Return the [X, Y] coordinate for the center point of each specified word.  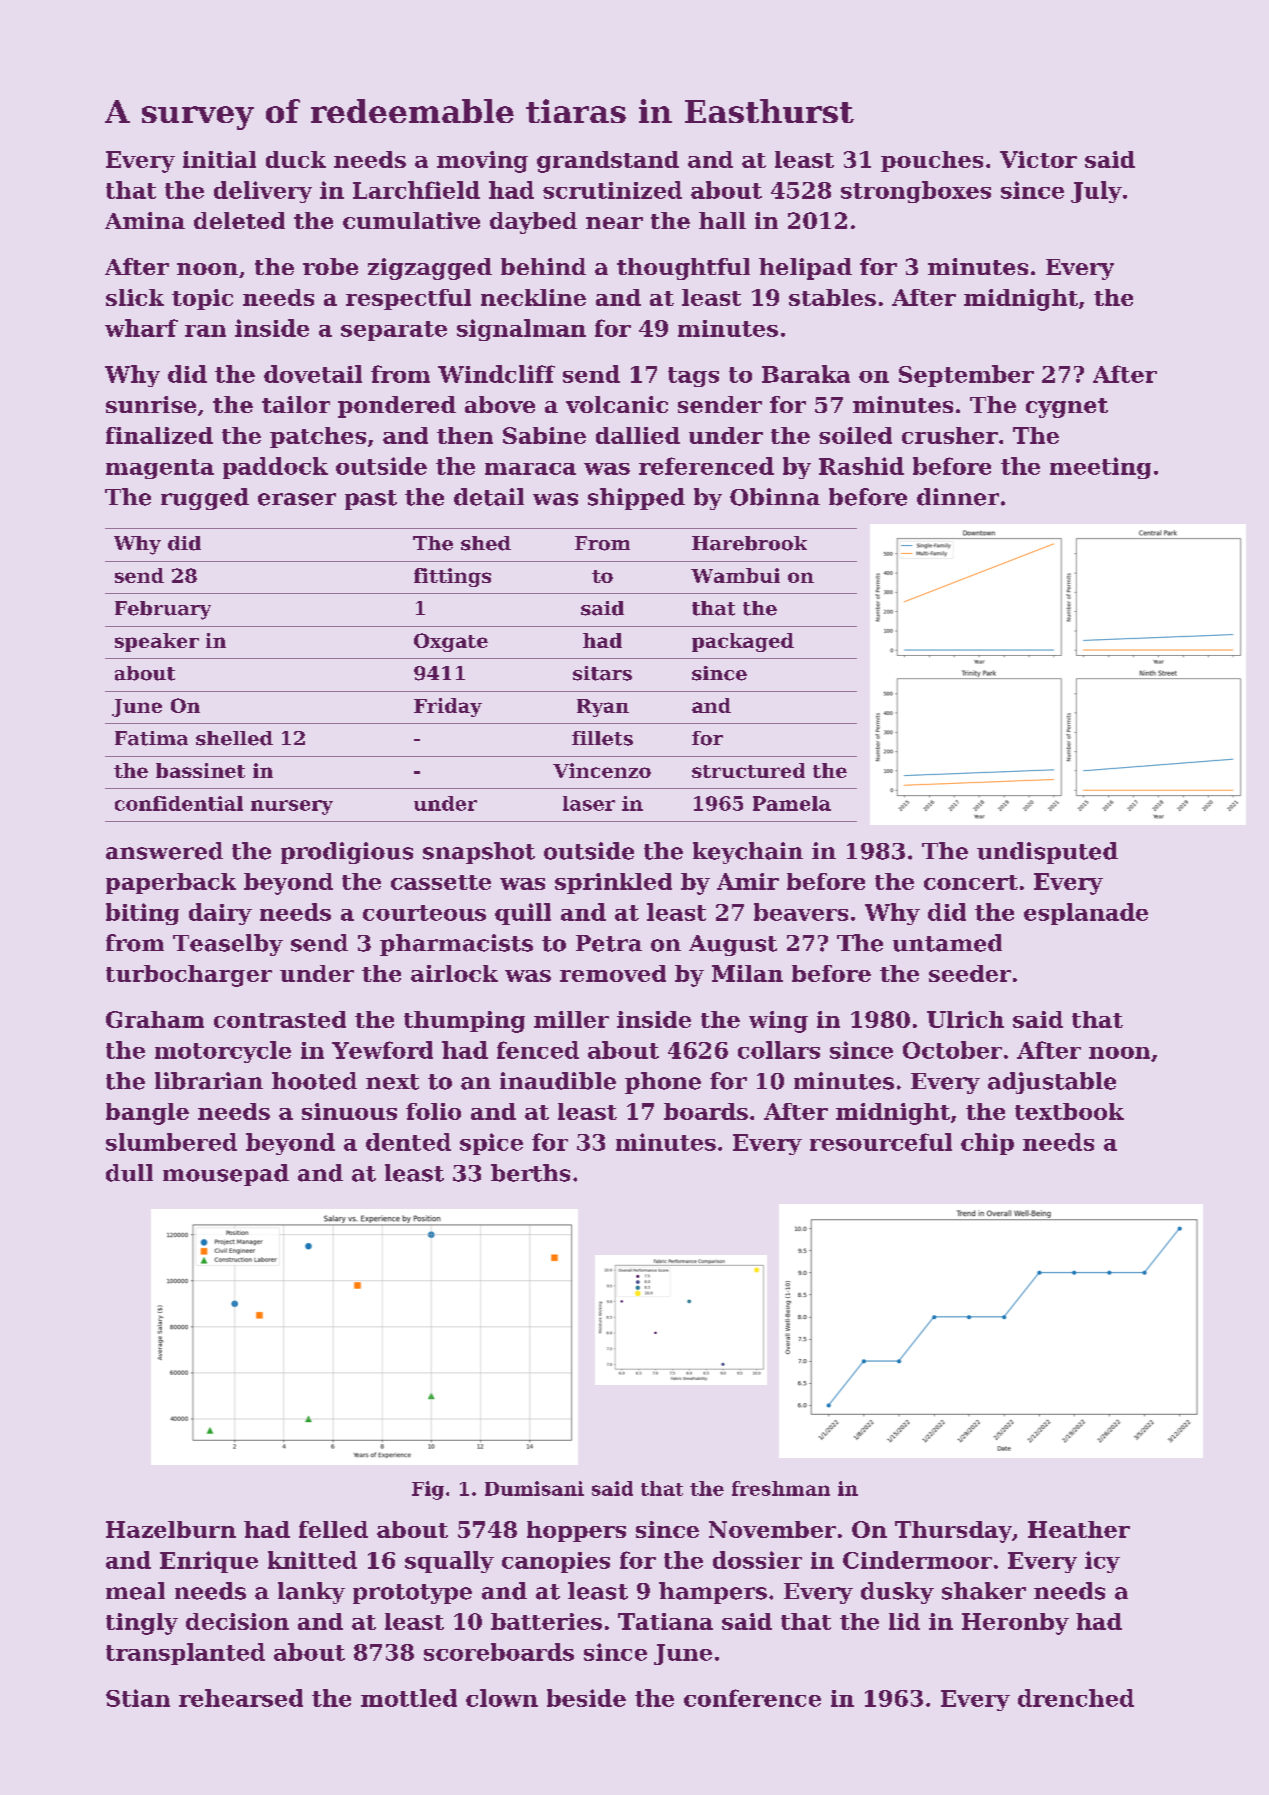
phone [663, 1083]
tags [693, 377]
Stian [138, 1698]
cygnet [1067, 408]
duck [296, 159]
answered [164, 851]
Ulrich [965, 1019]
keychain [748, 853]
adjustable [1052, 1083]
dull [129, 1173]
